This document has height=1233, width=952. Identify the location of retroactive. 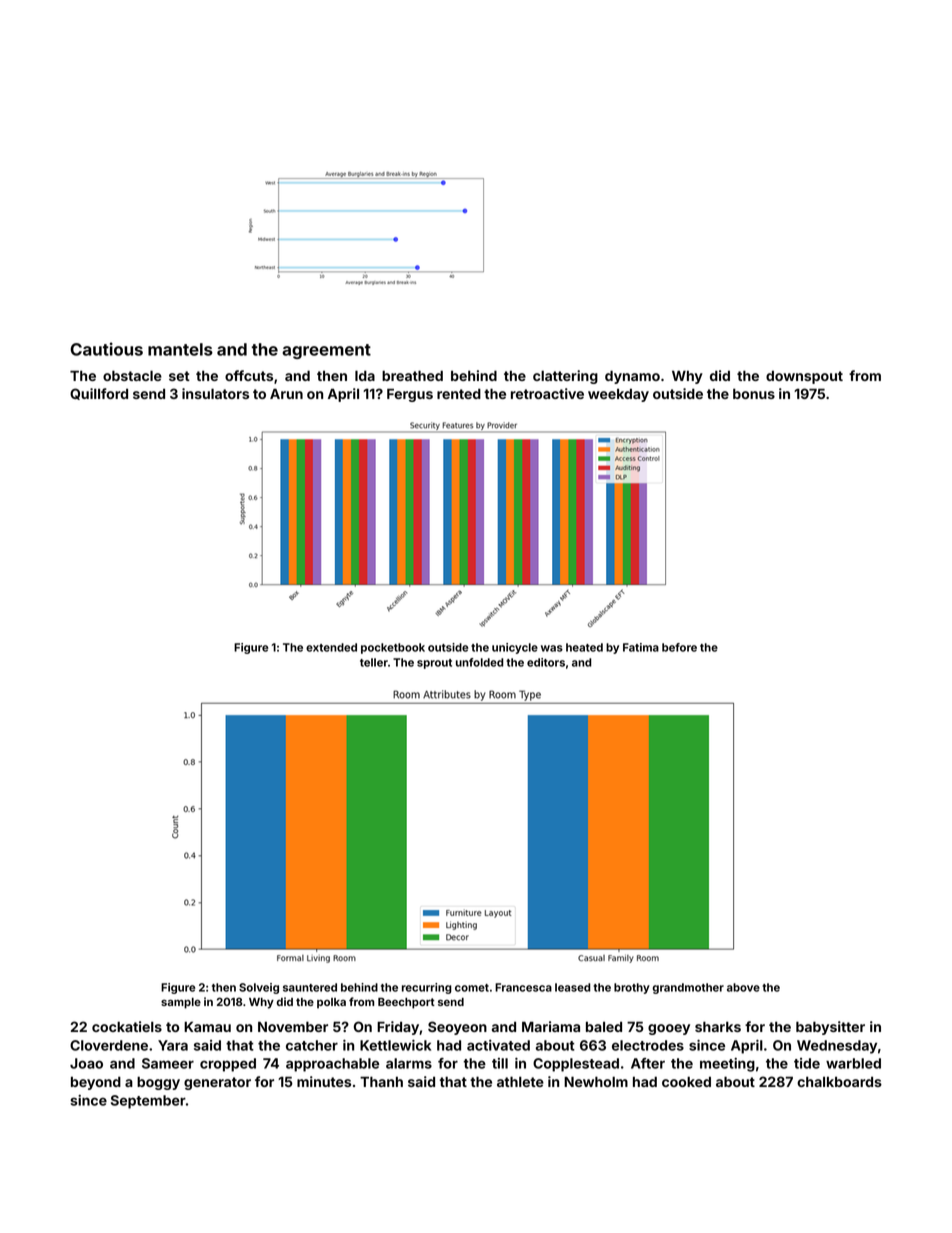
(547, 393).
